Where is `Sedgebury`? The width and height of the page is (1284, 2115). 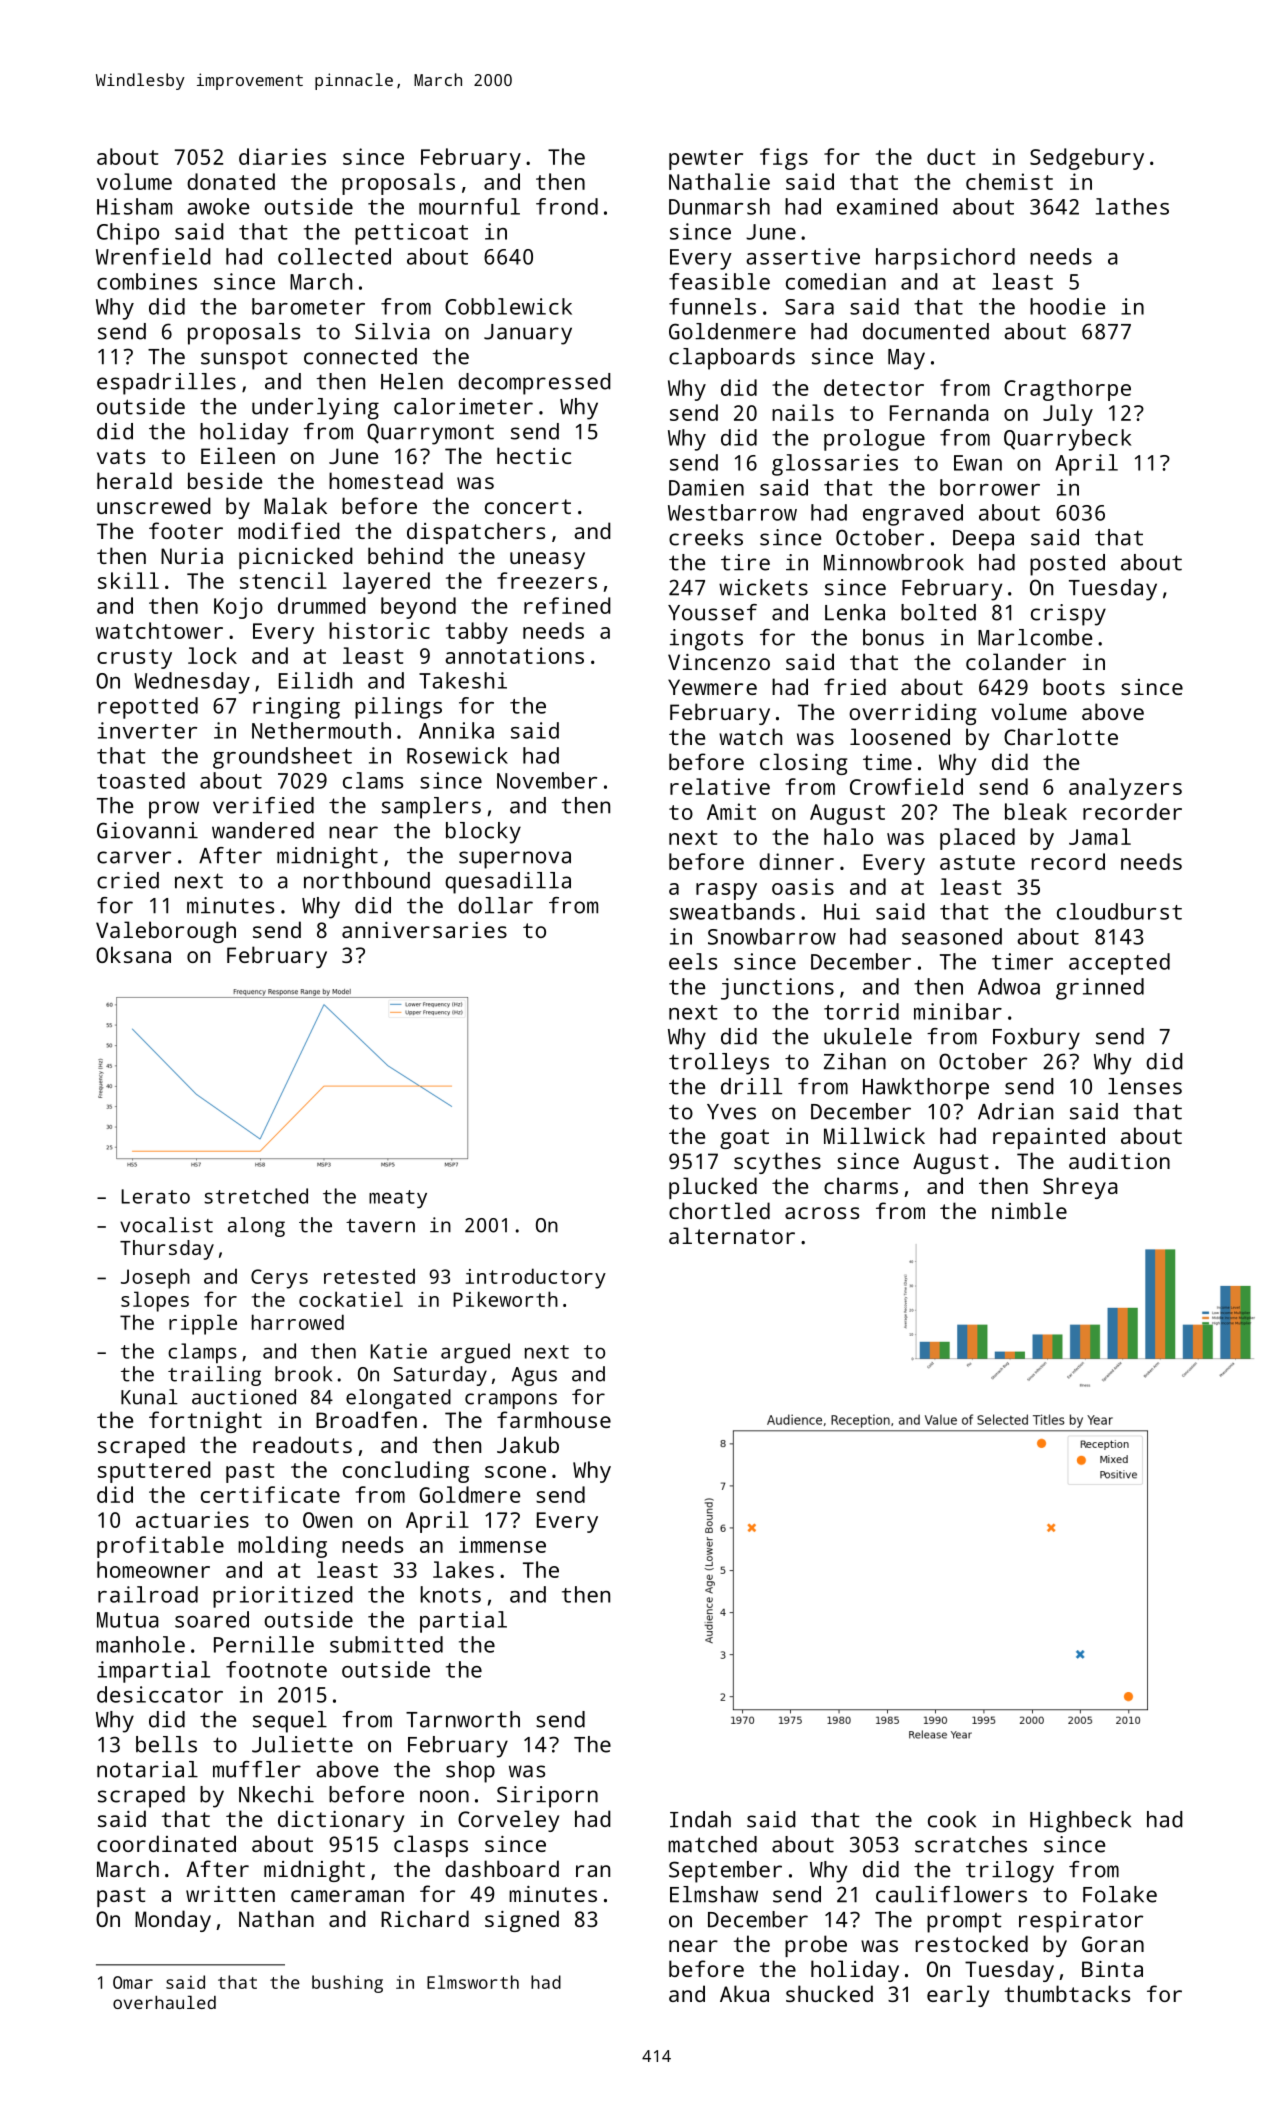 Sedgebury is located at coordinates (1087, 159).
